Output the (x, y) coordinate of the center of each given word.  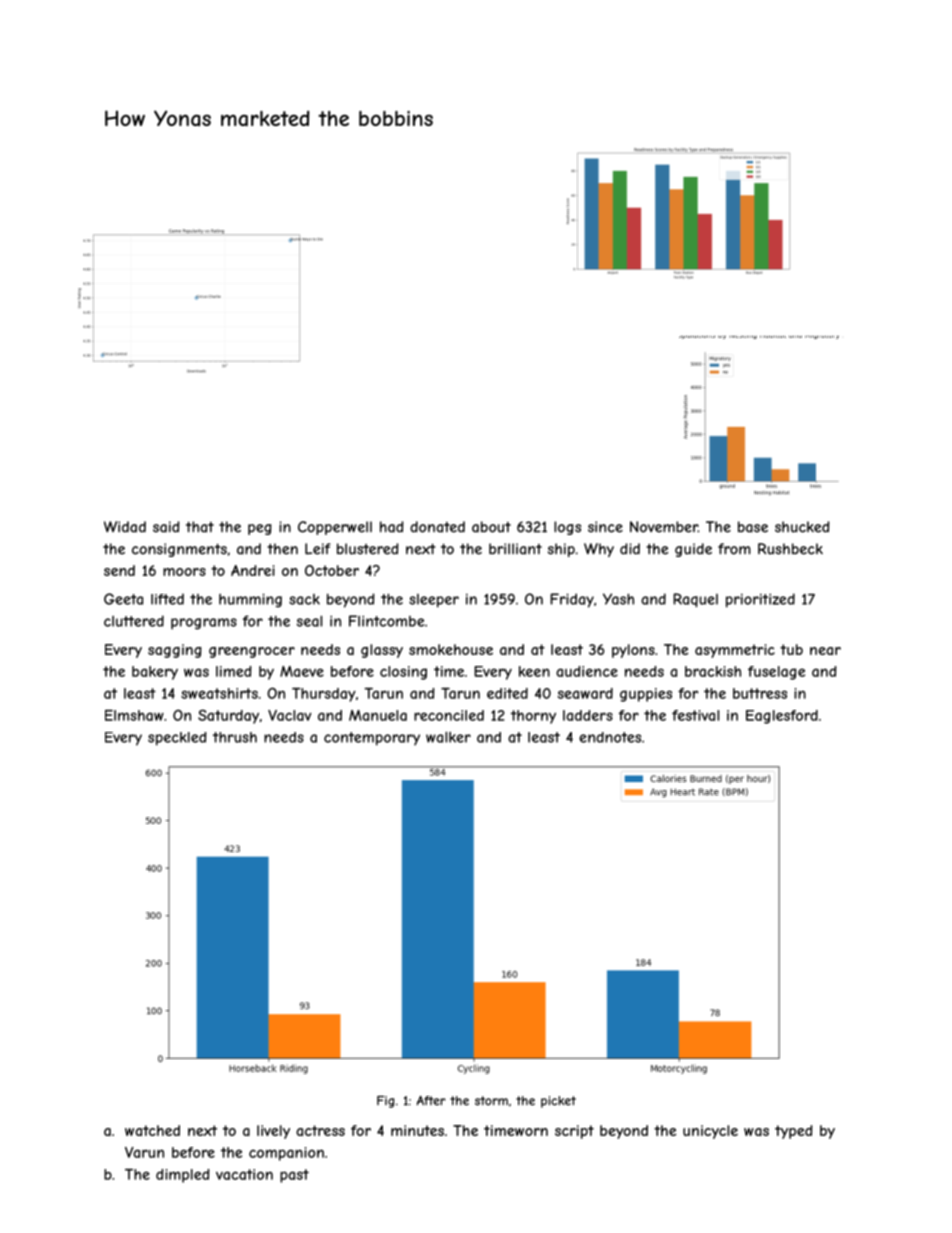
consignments (179, 550)
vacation (244, 1174)
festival (695, 715)
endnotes (610, 737)
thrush (235, 737)
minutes (417, 1130)
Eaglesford (782, 717)
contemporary (372, 739)
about (491, 527)
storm (491, 1101)
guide (693, 550)
